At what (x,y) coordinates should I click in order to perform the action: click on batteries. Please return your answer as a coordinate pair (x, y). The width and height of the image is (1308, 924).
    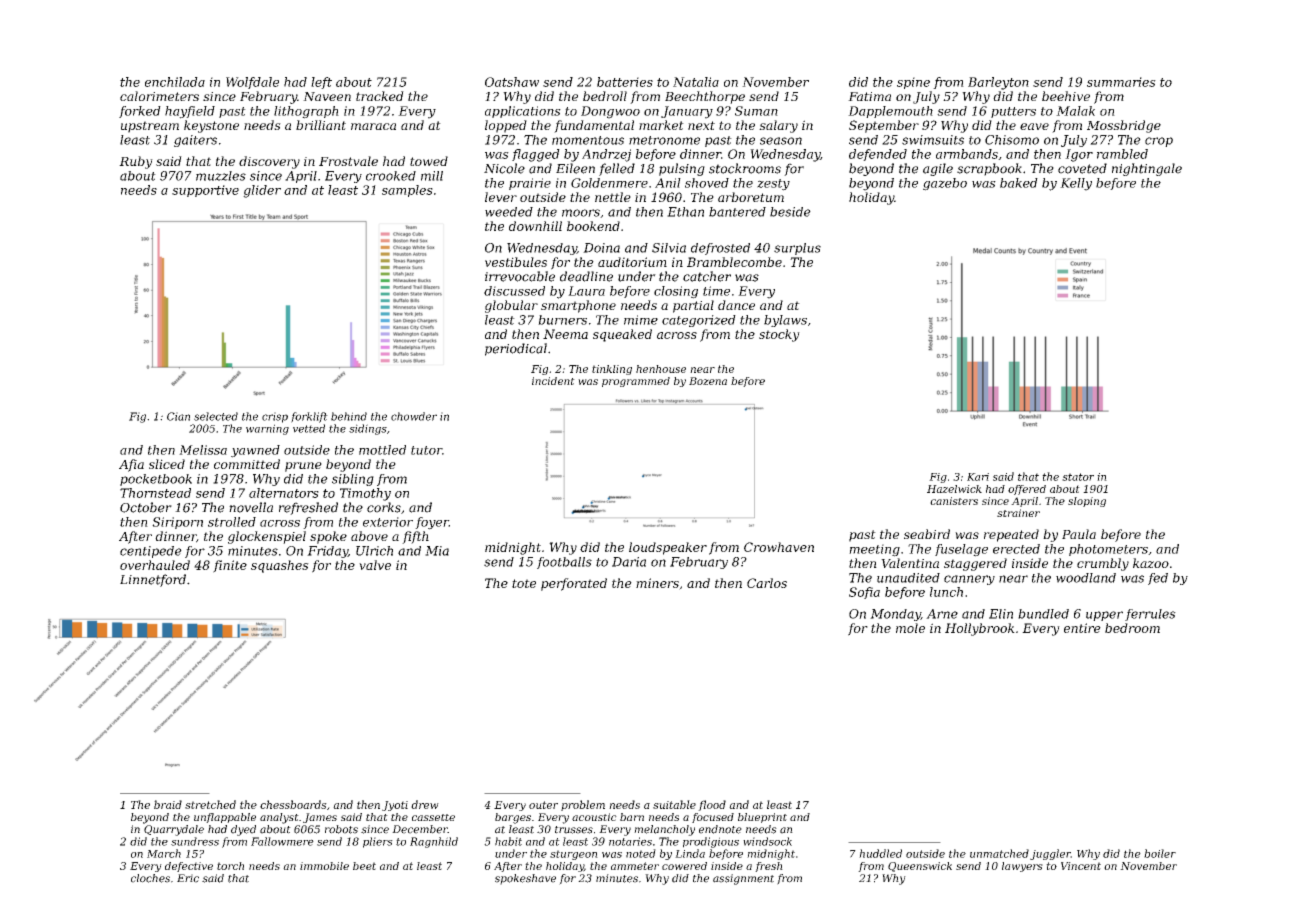
    Looking at the image, I should click on (625, 82).
